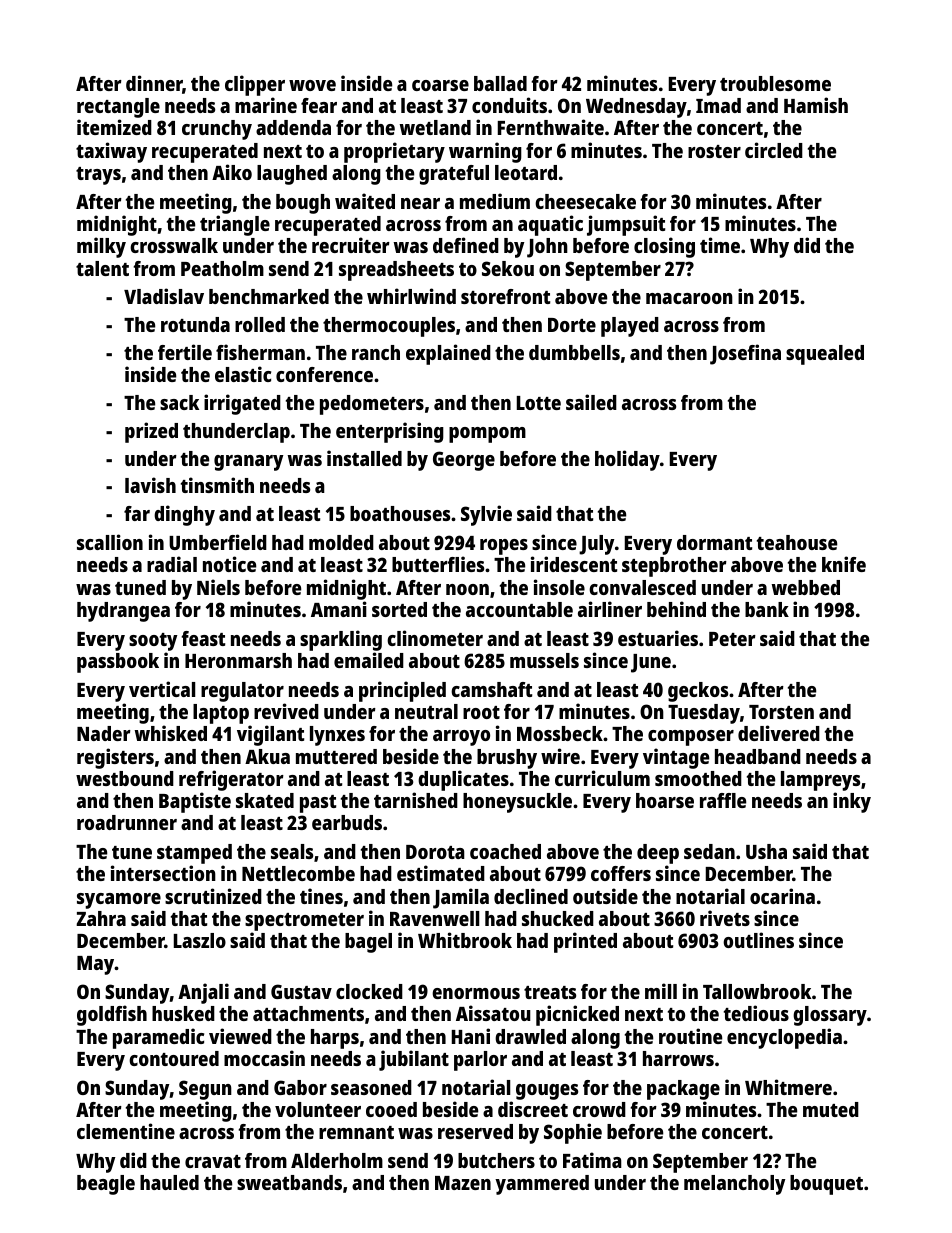  I want to click on passbook, so click(118, 663).
